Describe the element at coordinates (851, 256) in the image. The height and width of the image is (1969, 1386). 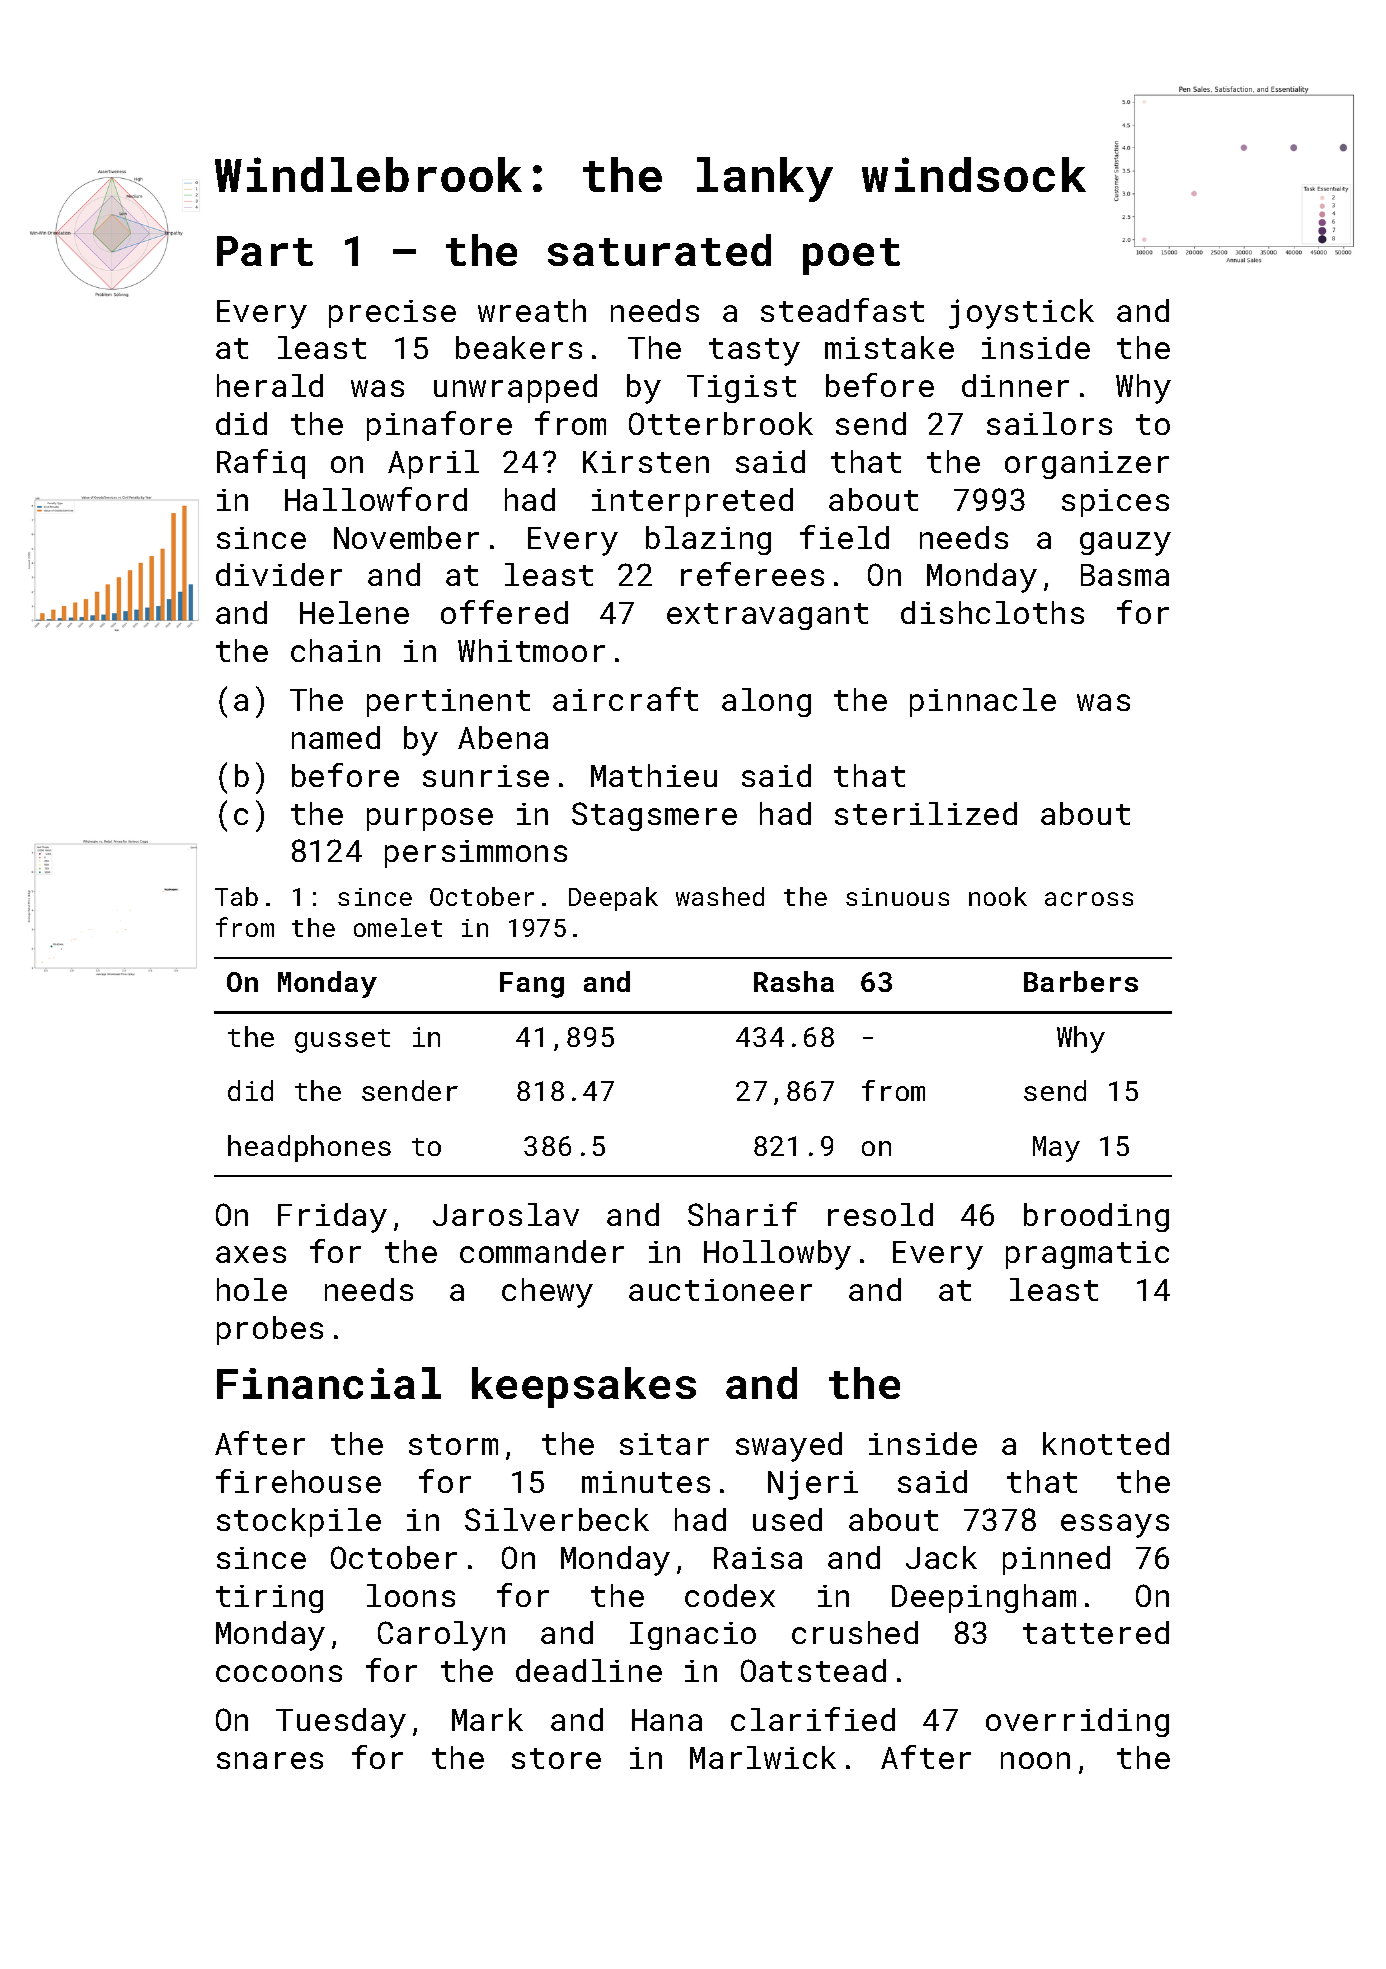
I see `poet` at that location.
